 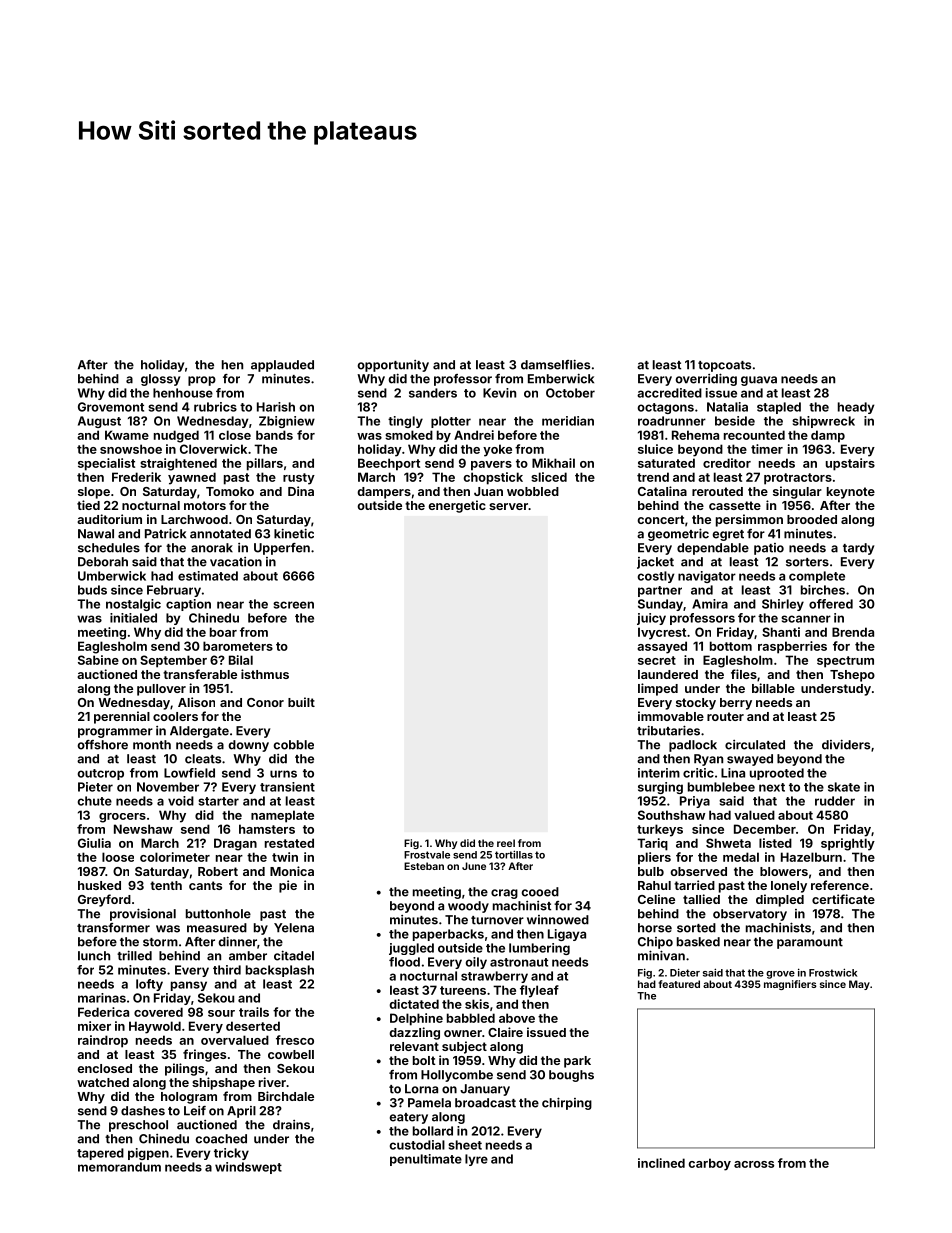 I want to click on tarried, so click(x=694, y=885).
